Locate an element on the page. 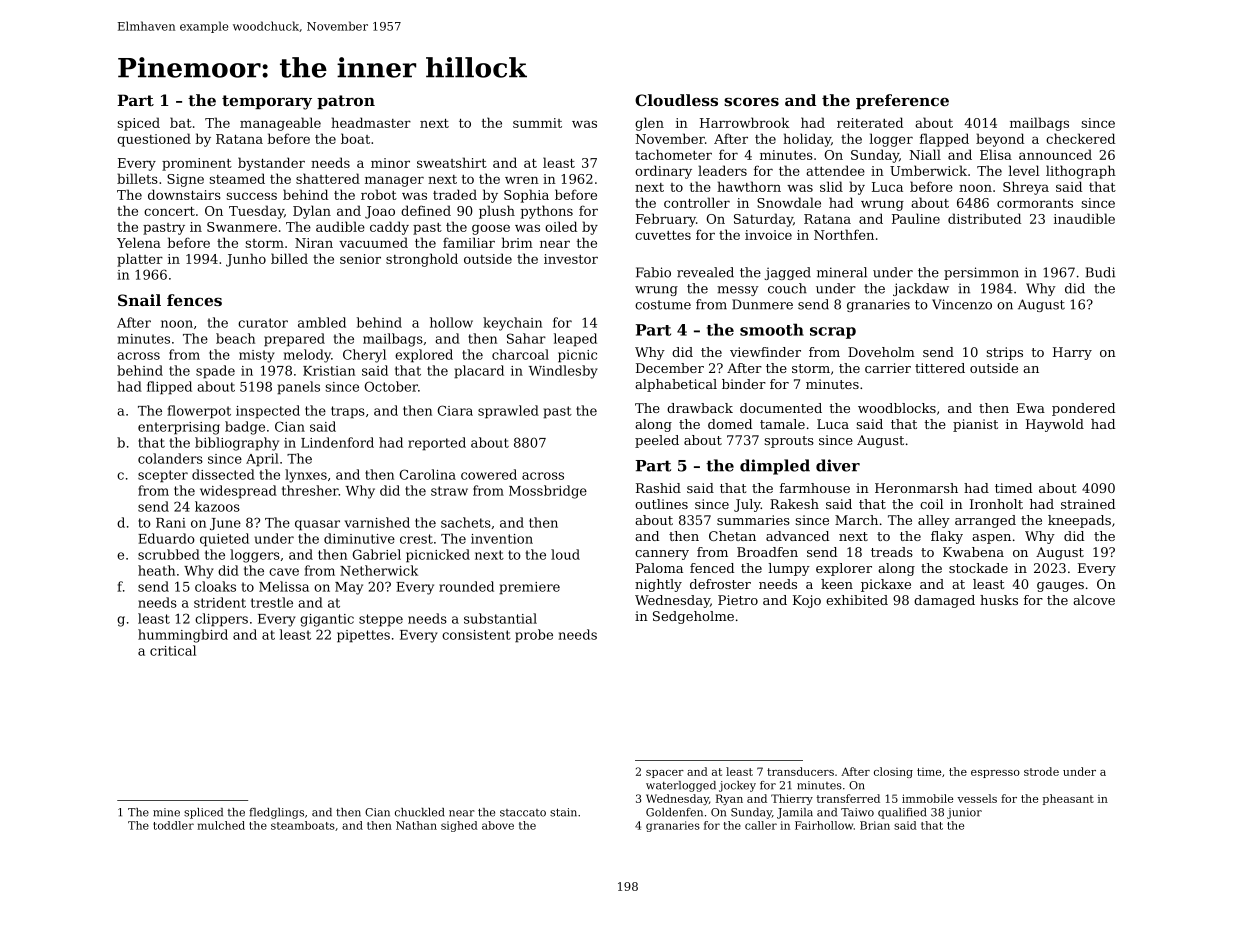 Image resolution: width=1233 pixels, height=952 pixels. fledglings is located at coordinates (276, 813).
